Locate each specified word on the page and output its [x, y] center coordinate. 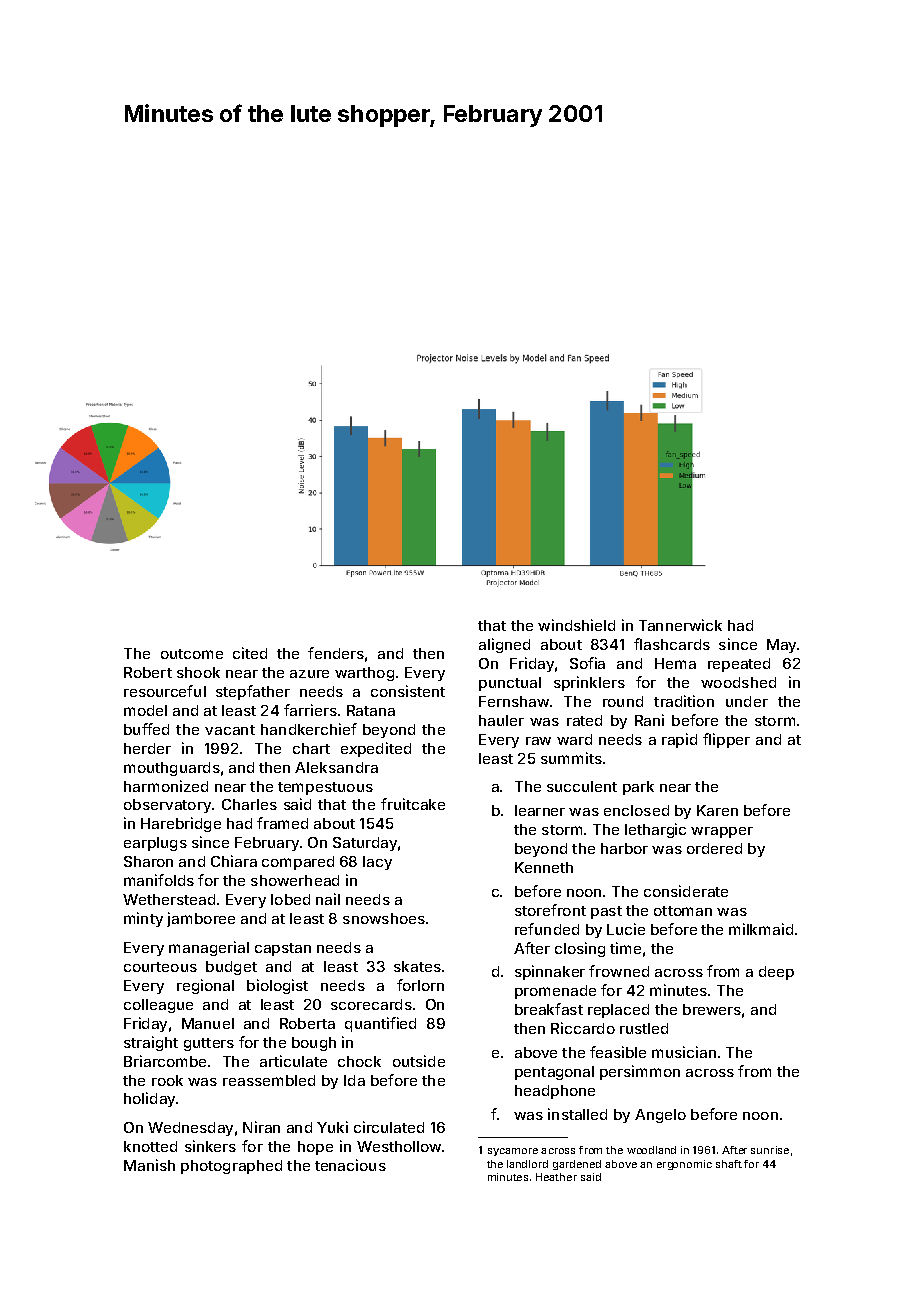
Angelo [660, 1116]
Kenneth [544, 867]
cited [250, 653]
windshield [576, 625]
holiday [149, 1099]
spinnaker [550, 972]
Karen [717, 810]
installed [577, 1114]
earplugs [155, 844]
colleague [158, 1006]
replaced [618, 1011]
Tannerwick [680, 625]
